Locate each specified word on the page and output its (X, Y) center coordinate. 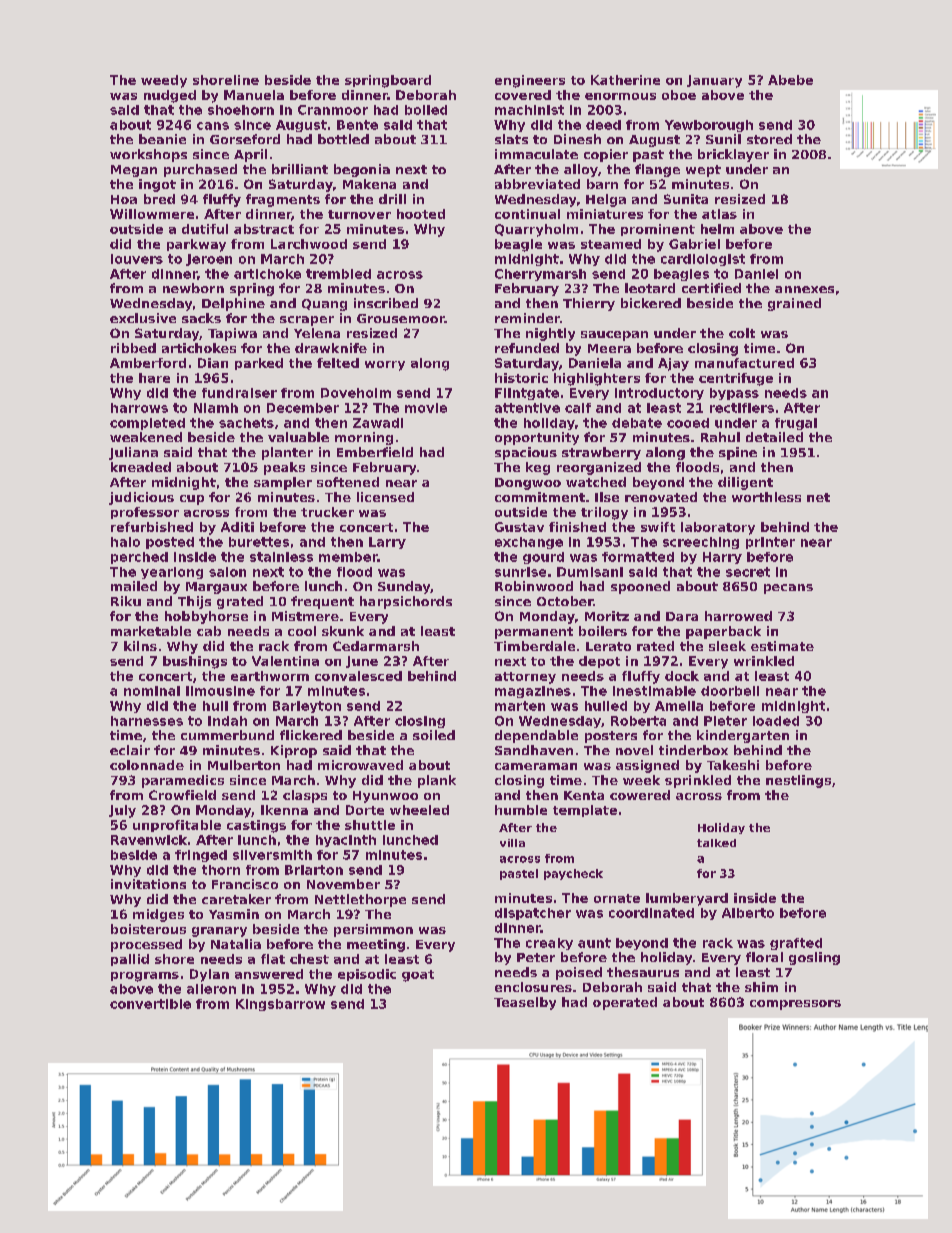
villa (512, 843)
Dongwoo (528, 484)
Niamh (216, 408)
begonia (362, 170)
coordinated (651, 913)
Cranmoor (333, 110)
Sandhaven (534, 750)
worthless (766, 497)
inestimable (654, 691)
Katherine (625, 80)
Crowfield (182, 795)
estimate (782, 646)
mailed (134, 586)
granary (219, 932)
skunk (343, 631)
